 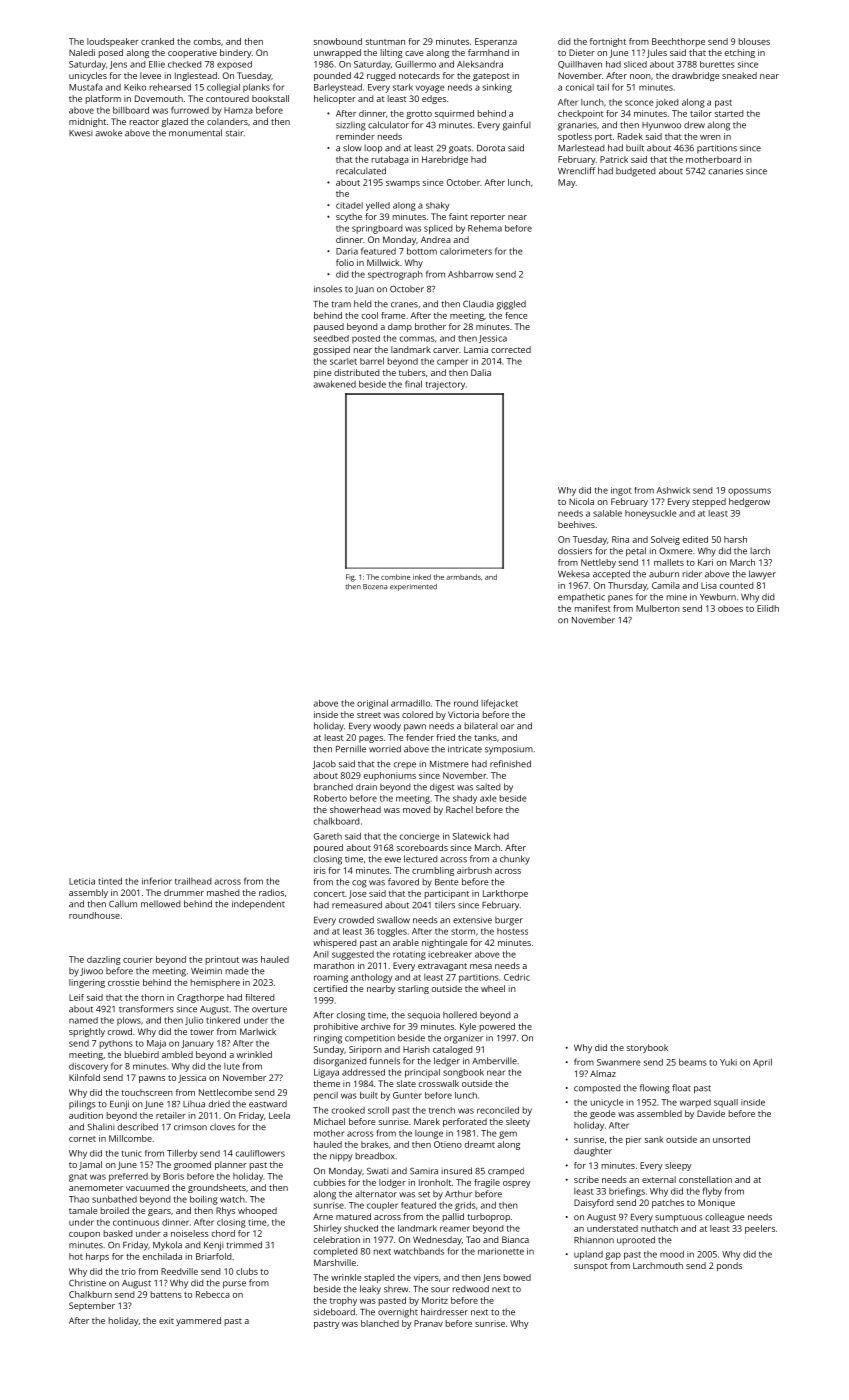 What do you see at coordinates (581, 501) in the image?
I see `Nicola` at bounding box center [581, 501].
